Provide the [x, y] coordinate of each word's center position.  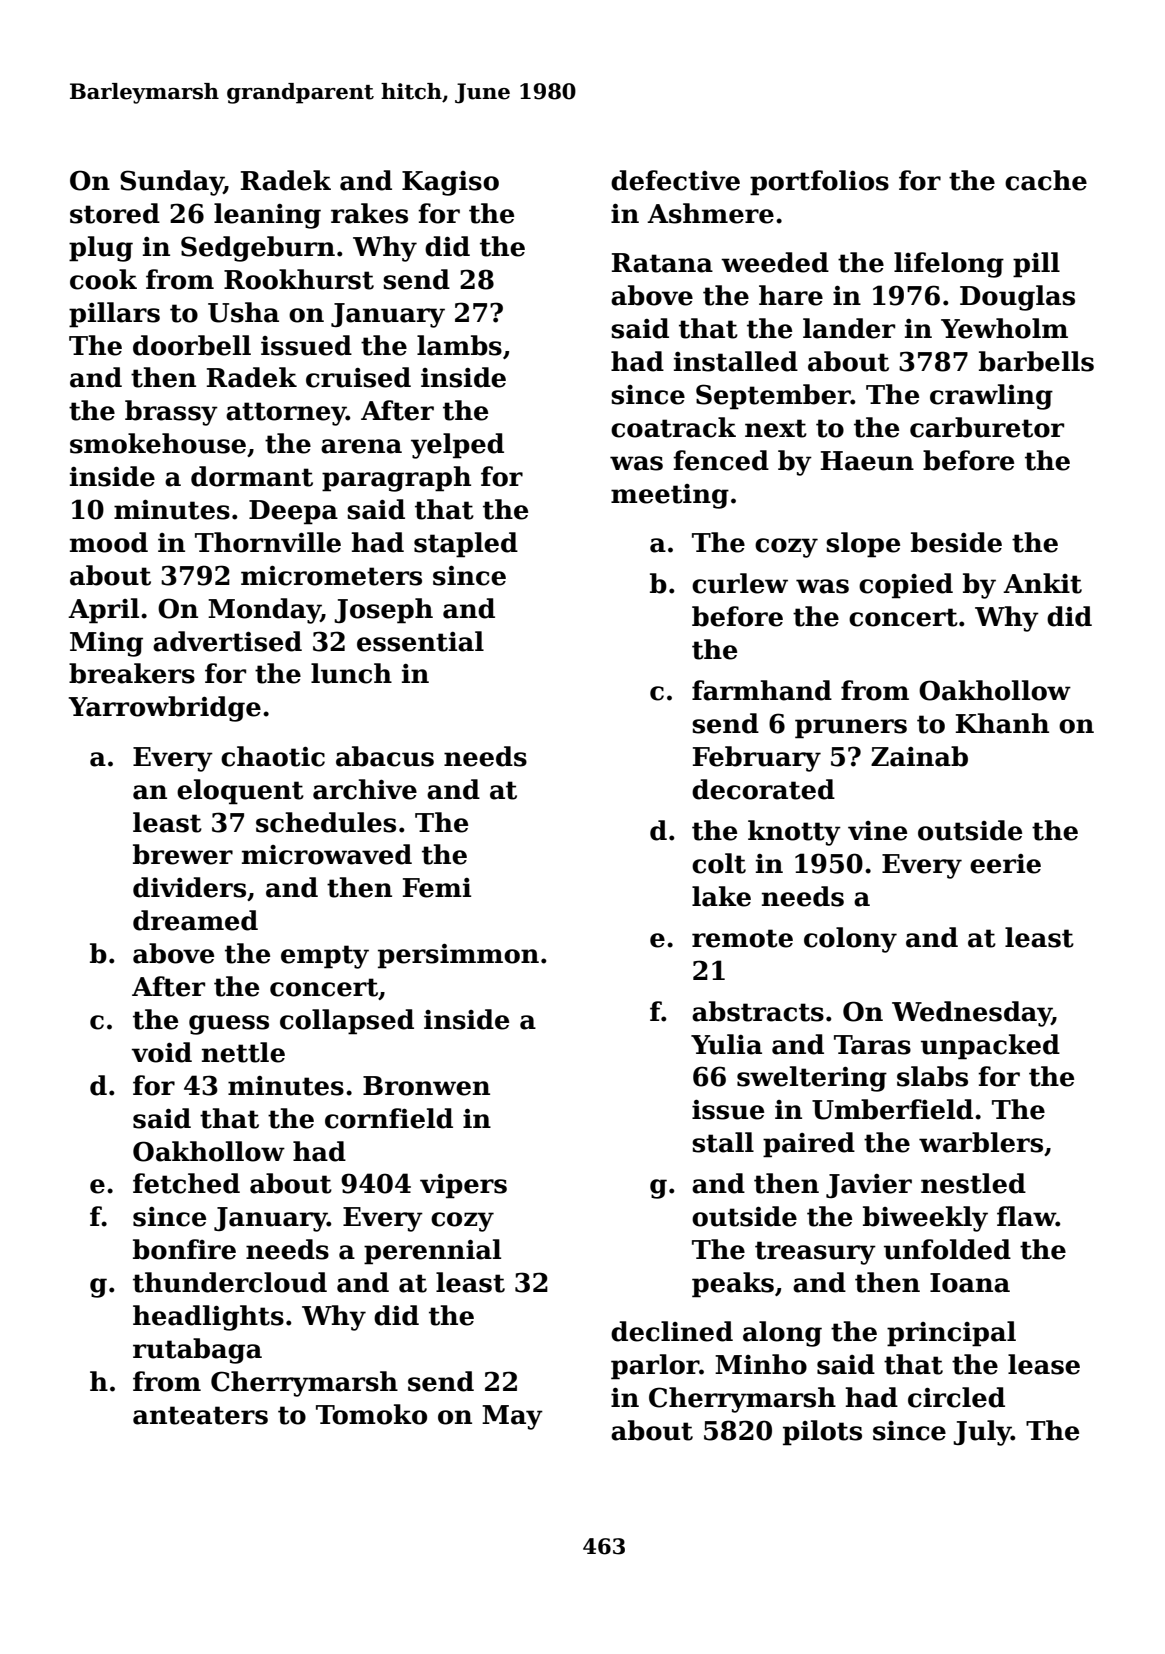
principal [951, 1334]
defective [675, 180]
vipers [463, 1186]
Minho [761, 1364]
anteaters [200, 1415]
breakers [132, 673]
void [162, 1052]
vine [877, 831]
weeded [775, 262]
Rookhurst [299, 279]
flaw [1026, 1216]
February [757, 759]
